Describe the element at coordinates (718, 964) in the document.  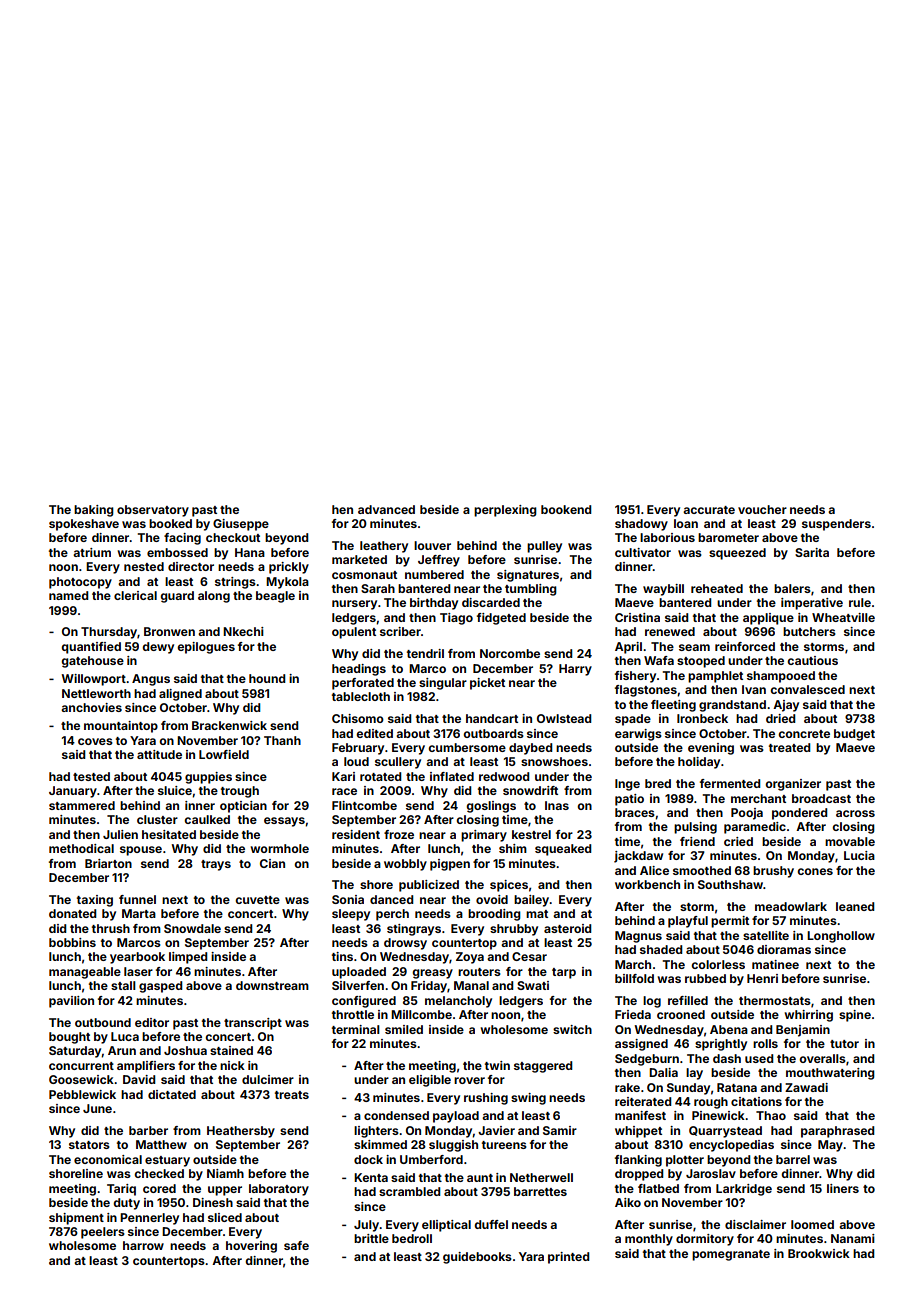
I see `colorless` at that location.
